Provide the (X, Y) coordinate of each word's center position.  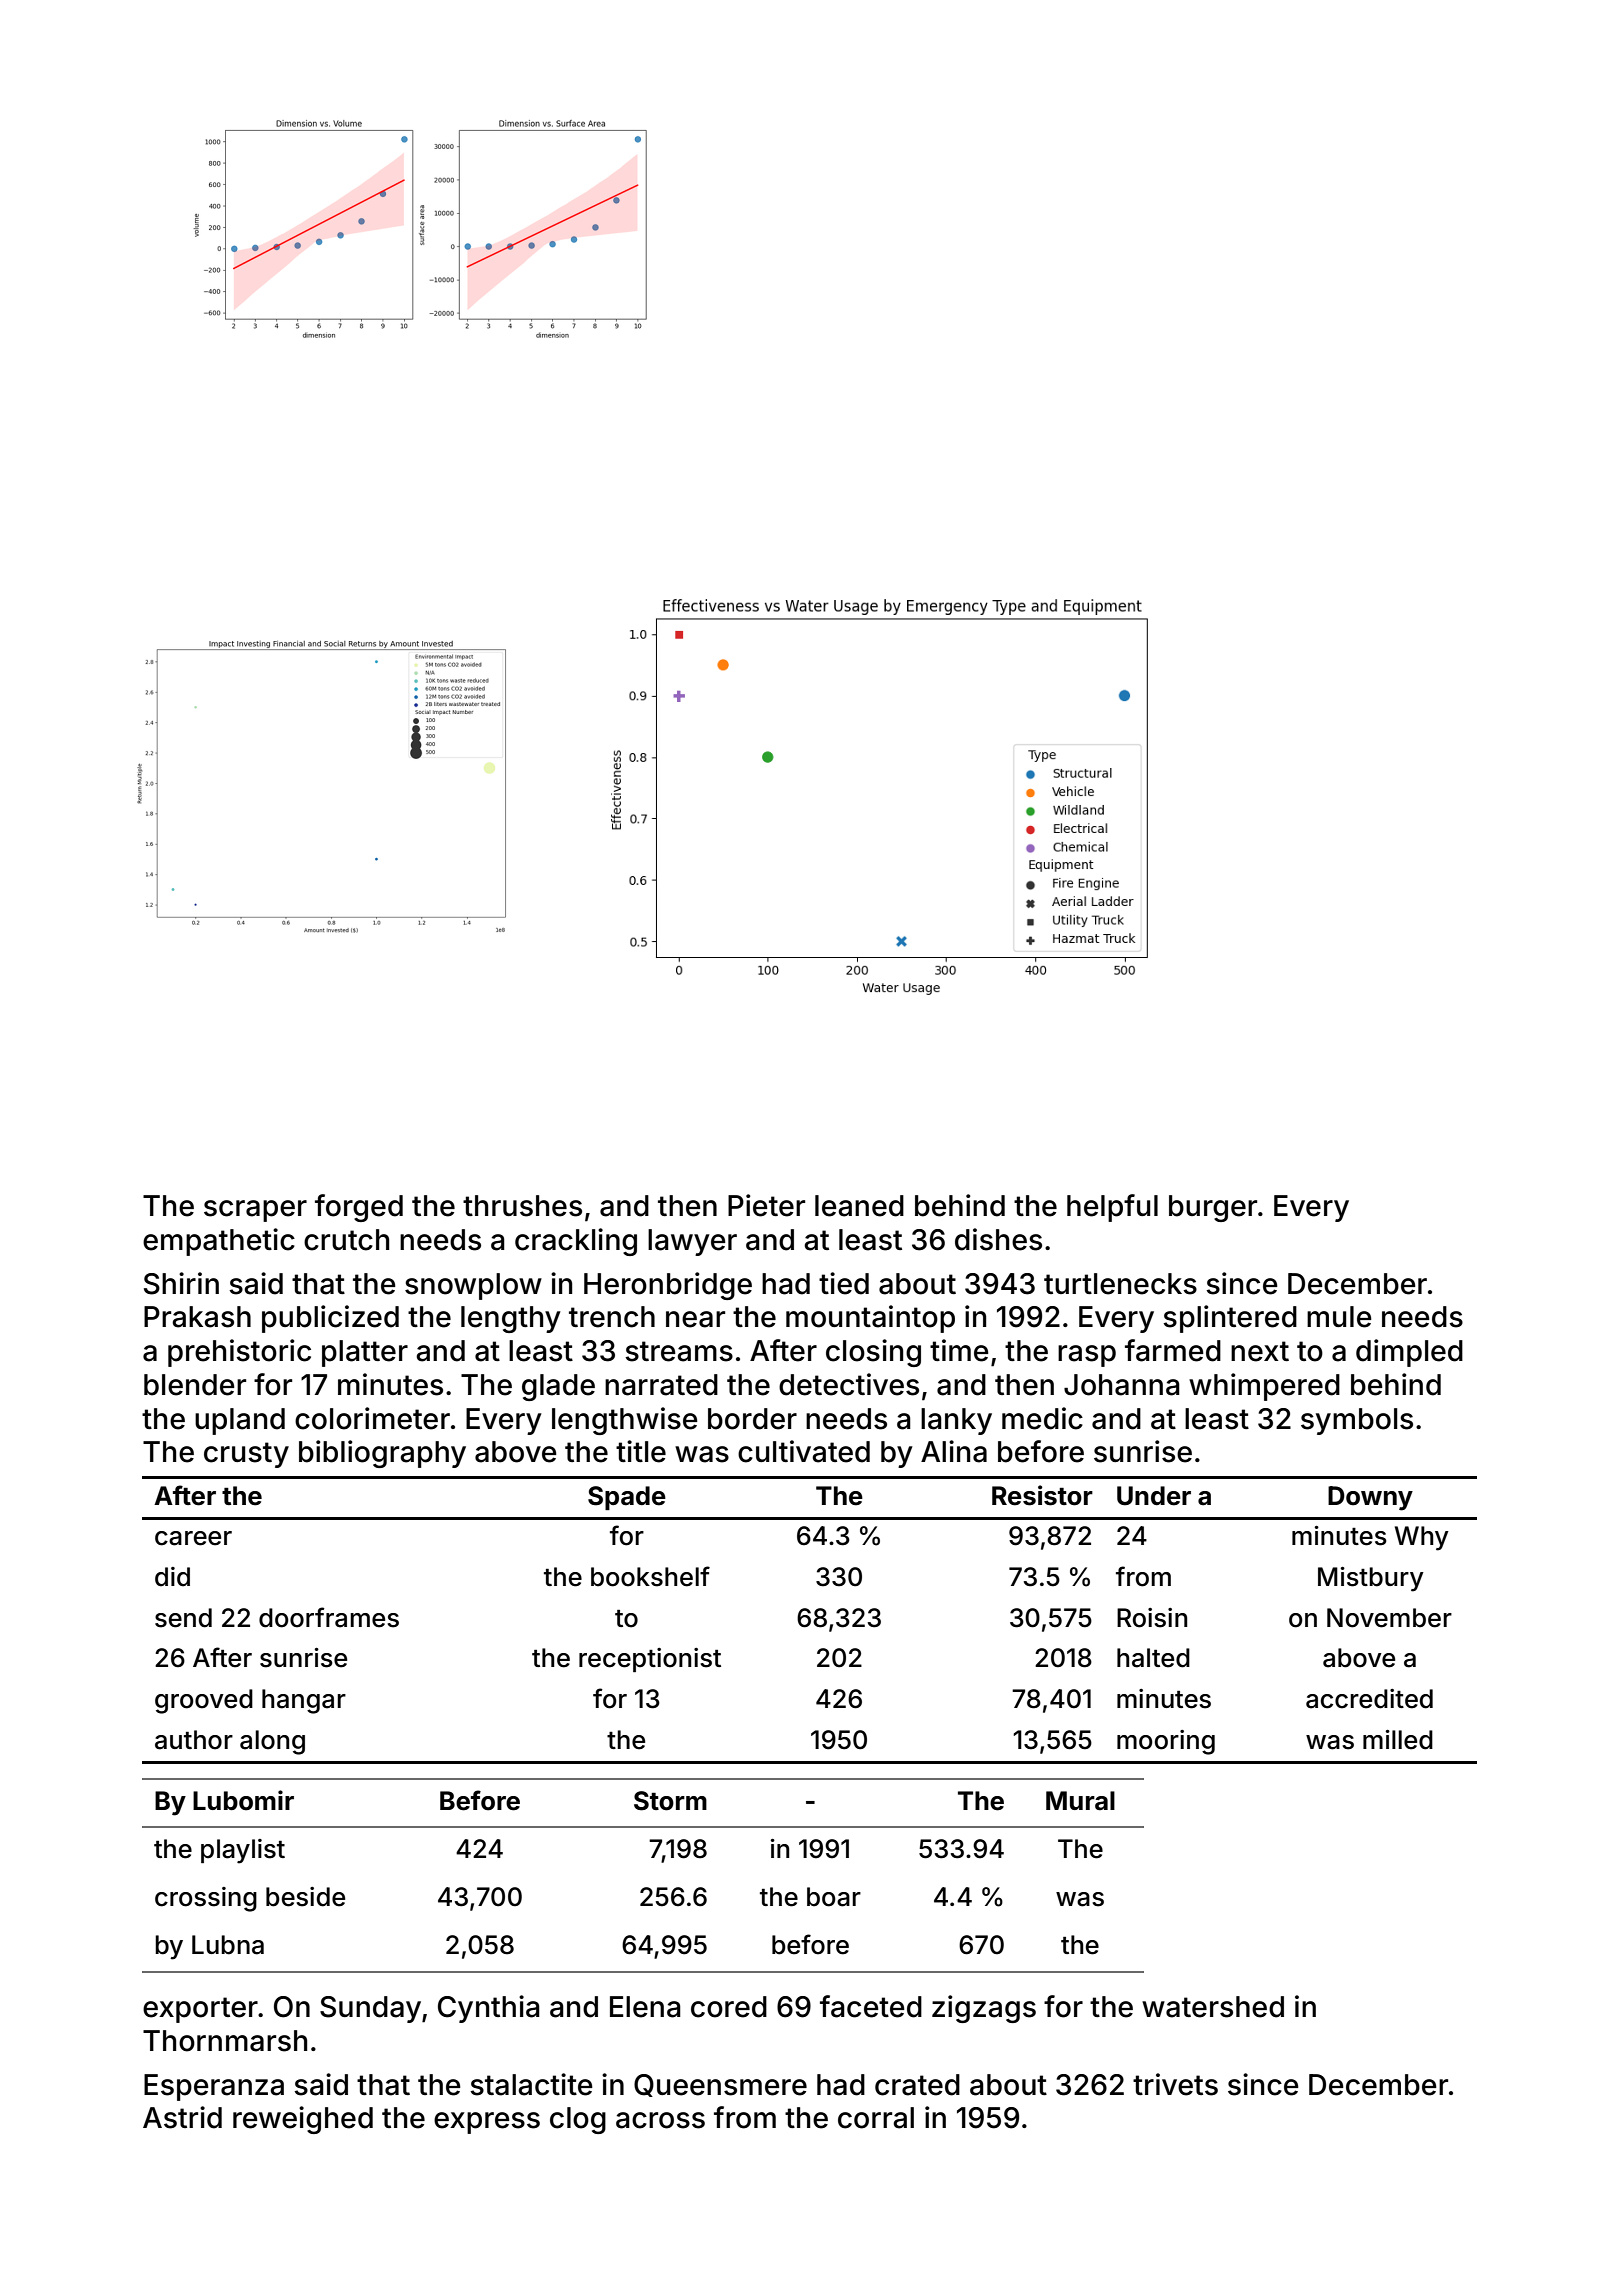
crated (917, 2085)
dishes (998, 1239)
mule (1339, 1317)
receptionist (650, 1660)
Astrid (182, 2117)
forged (359, 1208)
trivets (1175, 2084)
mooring (1166, 1742)
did (172, 1577)
